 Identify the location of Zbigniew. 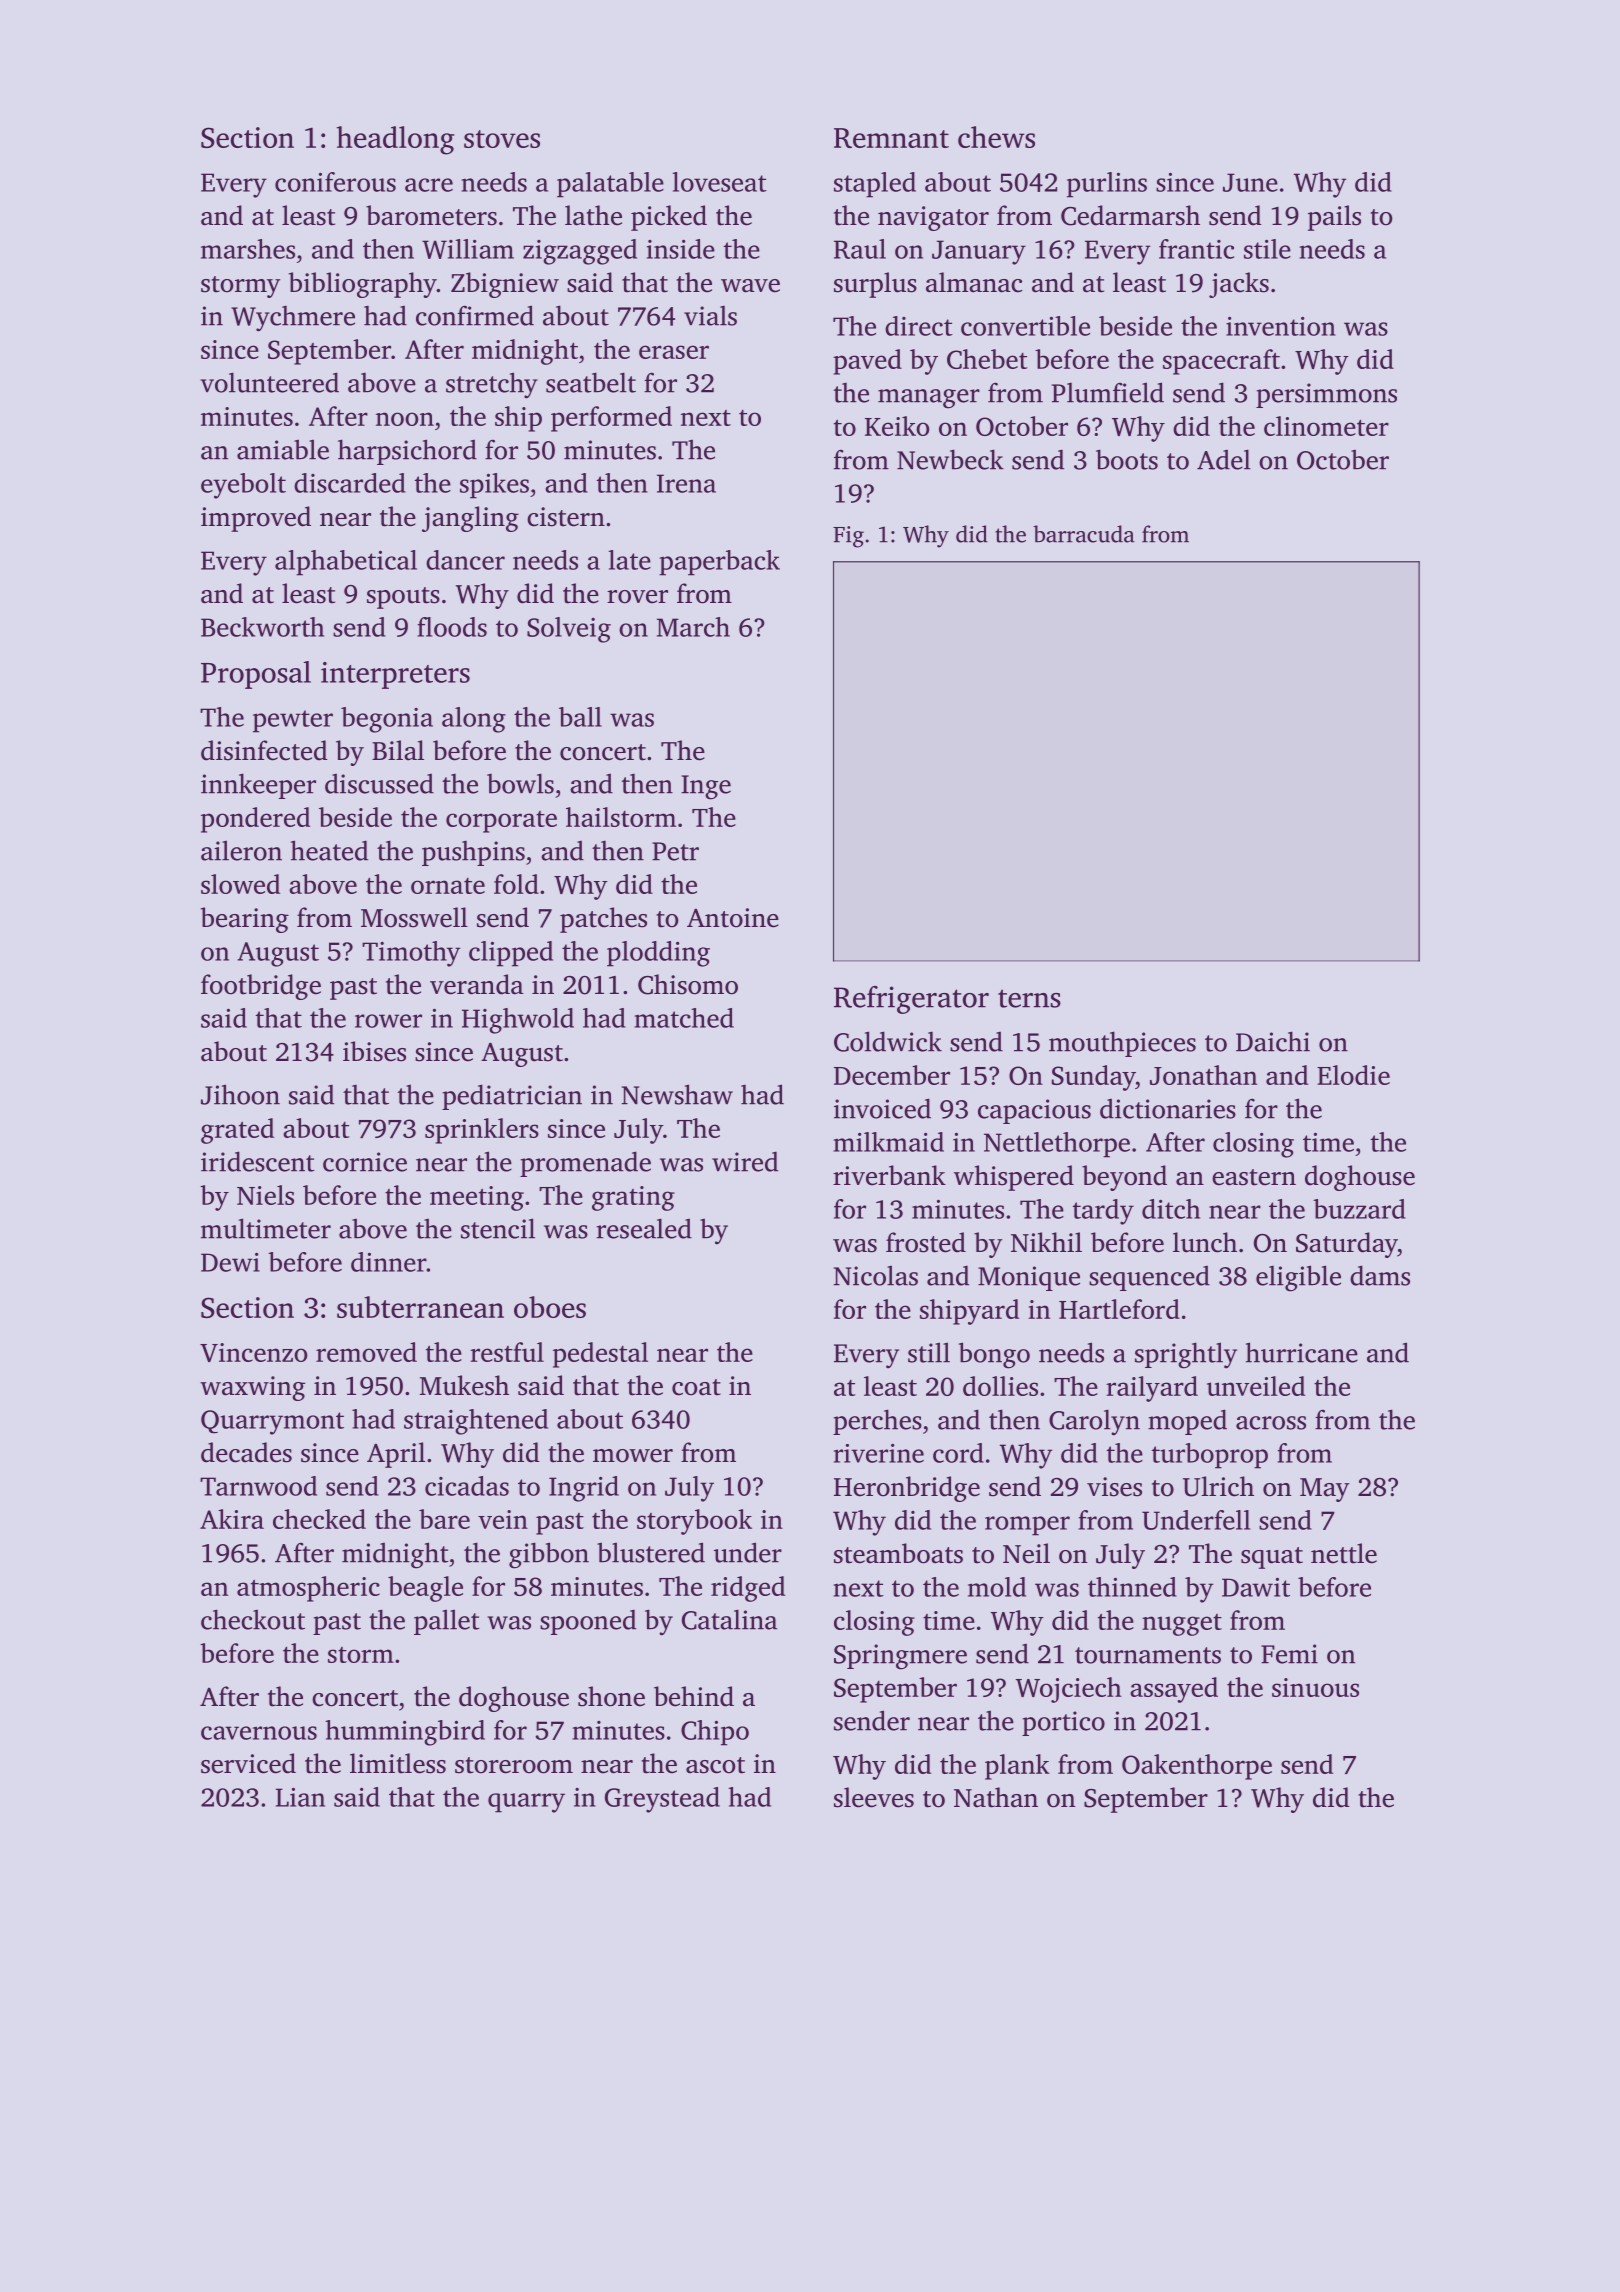
(505, 285).
